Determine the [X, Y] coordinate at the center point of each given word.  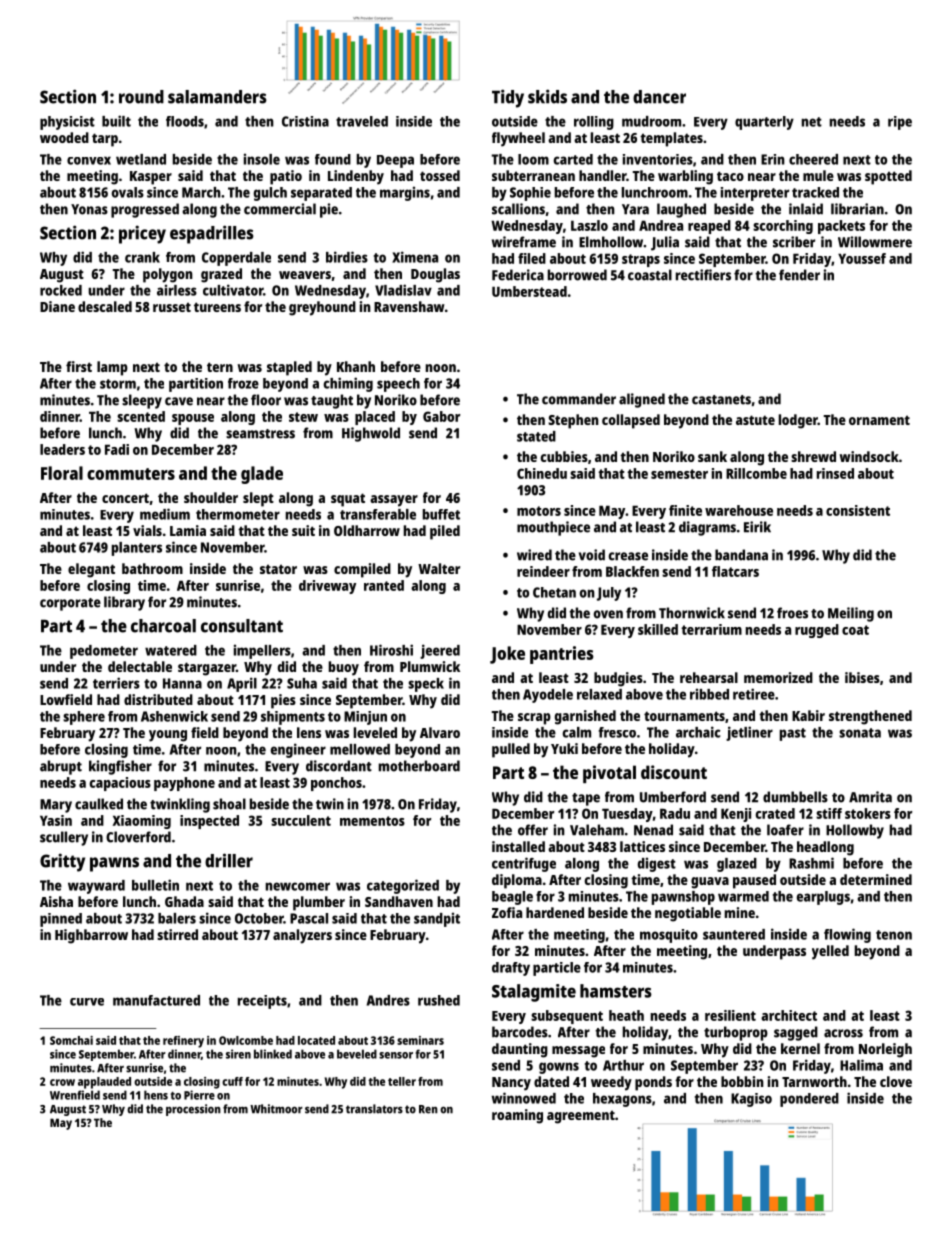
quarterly [764, 123]
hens [156, 1095]
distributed [158, 699]
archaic [698, 732]
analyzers [302, 936]
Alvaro [440, 732]
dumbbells [795, 797]
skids [547, 96]
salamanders [217, 97]
